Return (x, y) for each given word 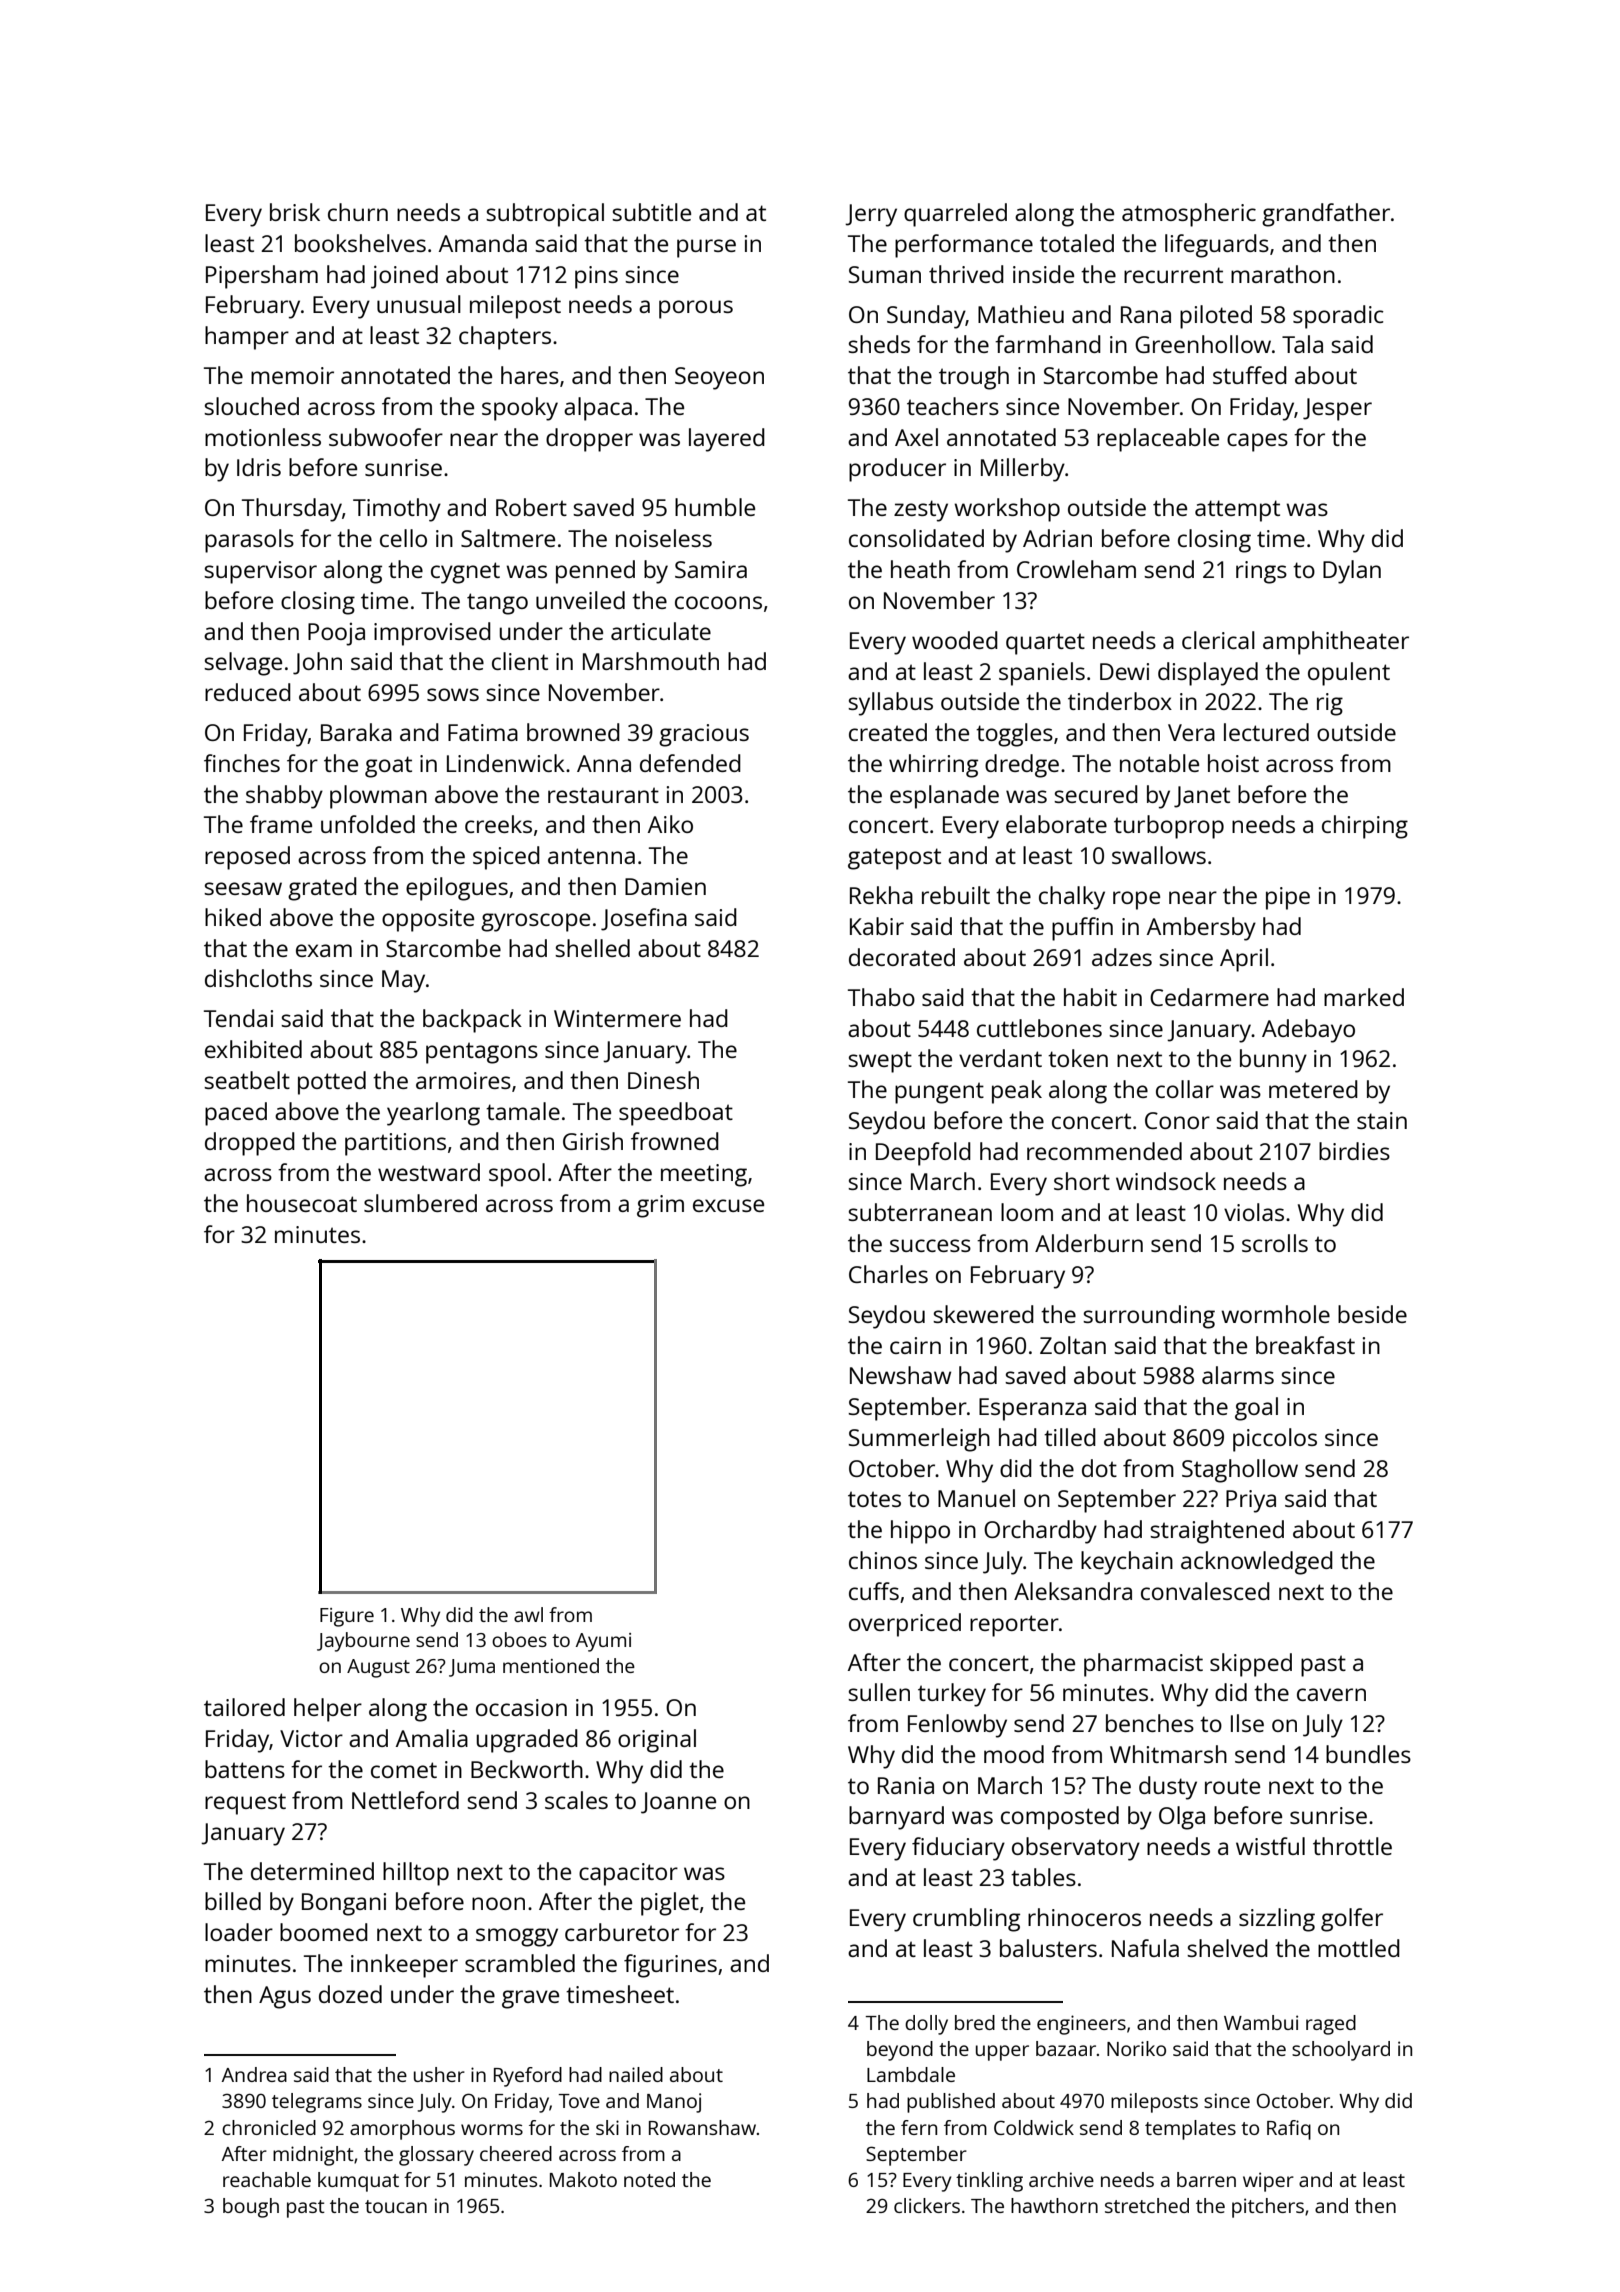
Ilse (1247, 1723)
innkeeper (404, 1966)
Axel (916, 437)
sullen (879, 1692)
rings (1261, 572)
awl (528, 1614)
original (657, 1741)
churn (358, 212)
